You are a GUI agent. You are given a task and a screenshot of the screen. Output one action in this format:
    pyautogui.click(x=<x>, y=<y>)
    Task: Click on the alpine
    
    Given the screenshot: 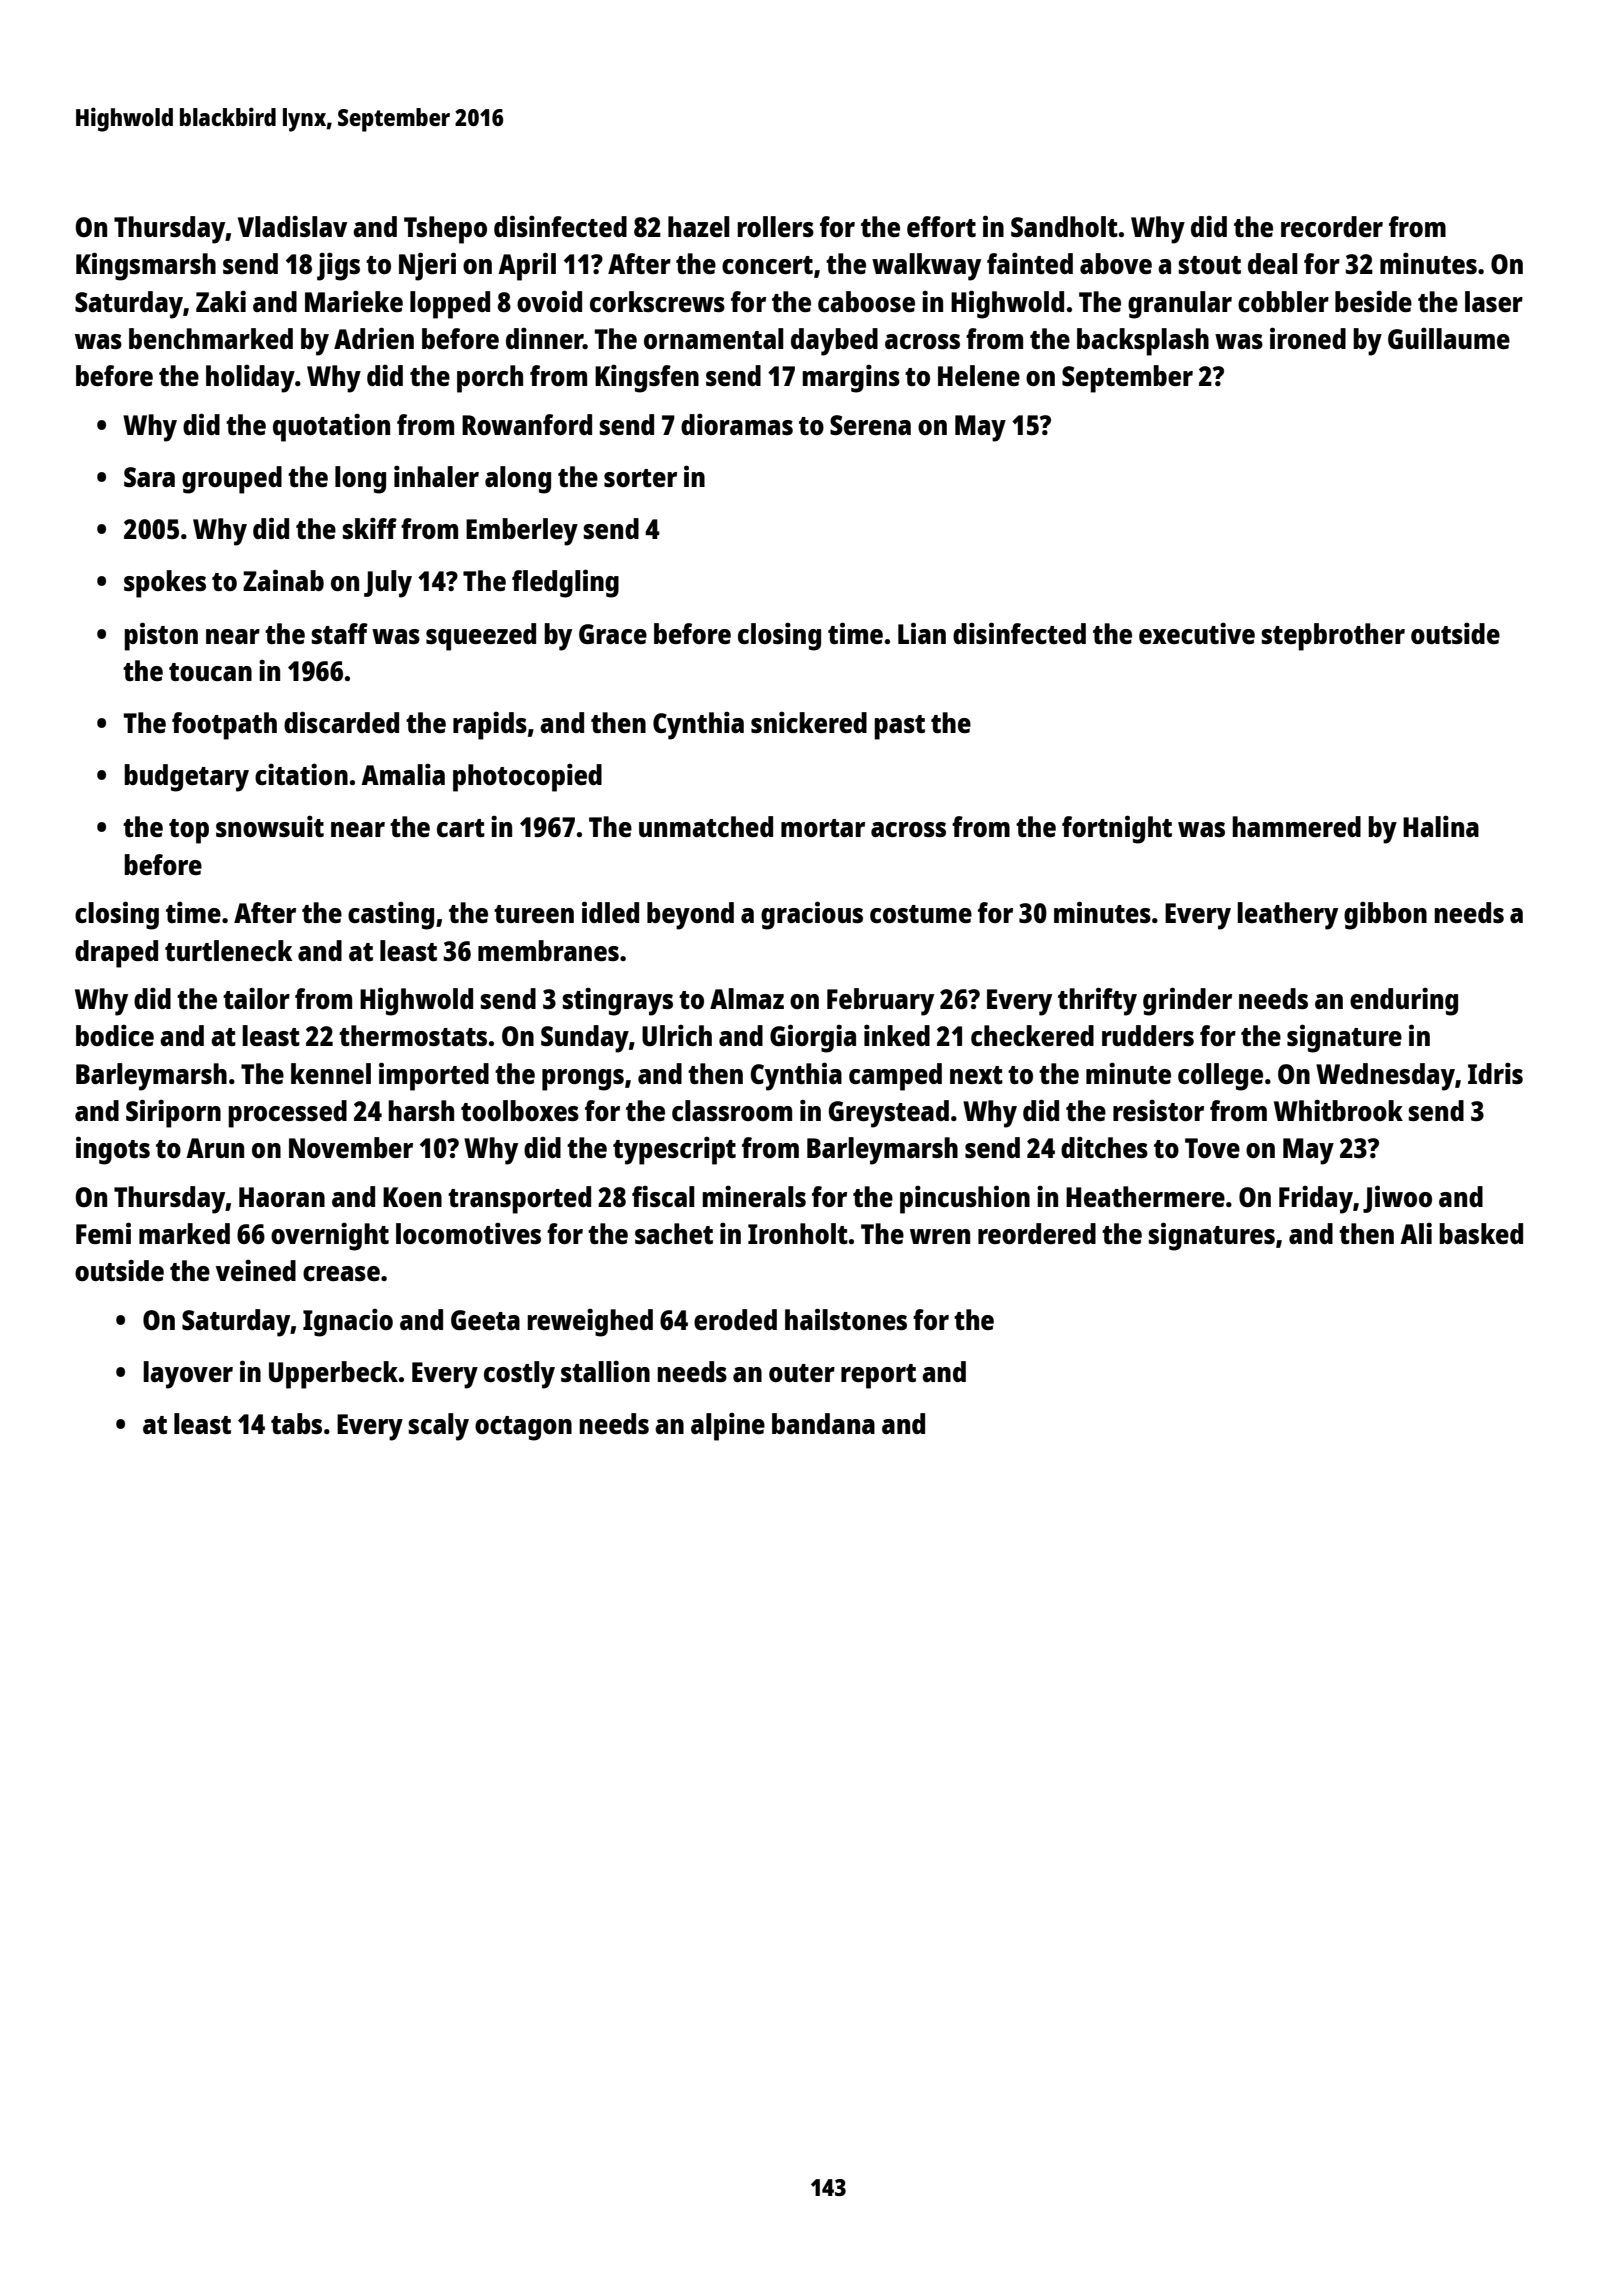 What is the action you would take?
    pyautogui.click(x=728, y=1426)
